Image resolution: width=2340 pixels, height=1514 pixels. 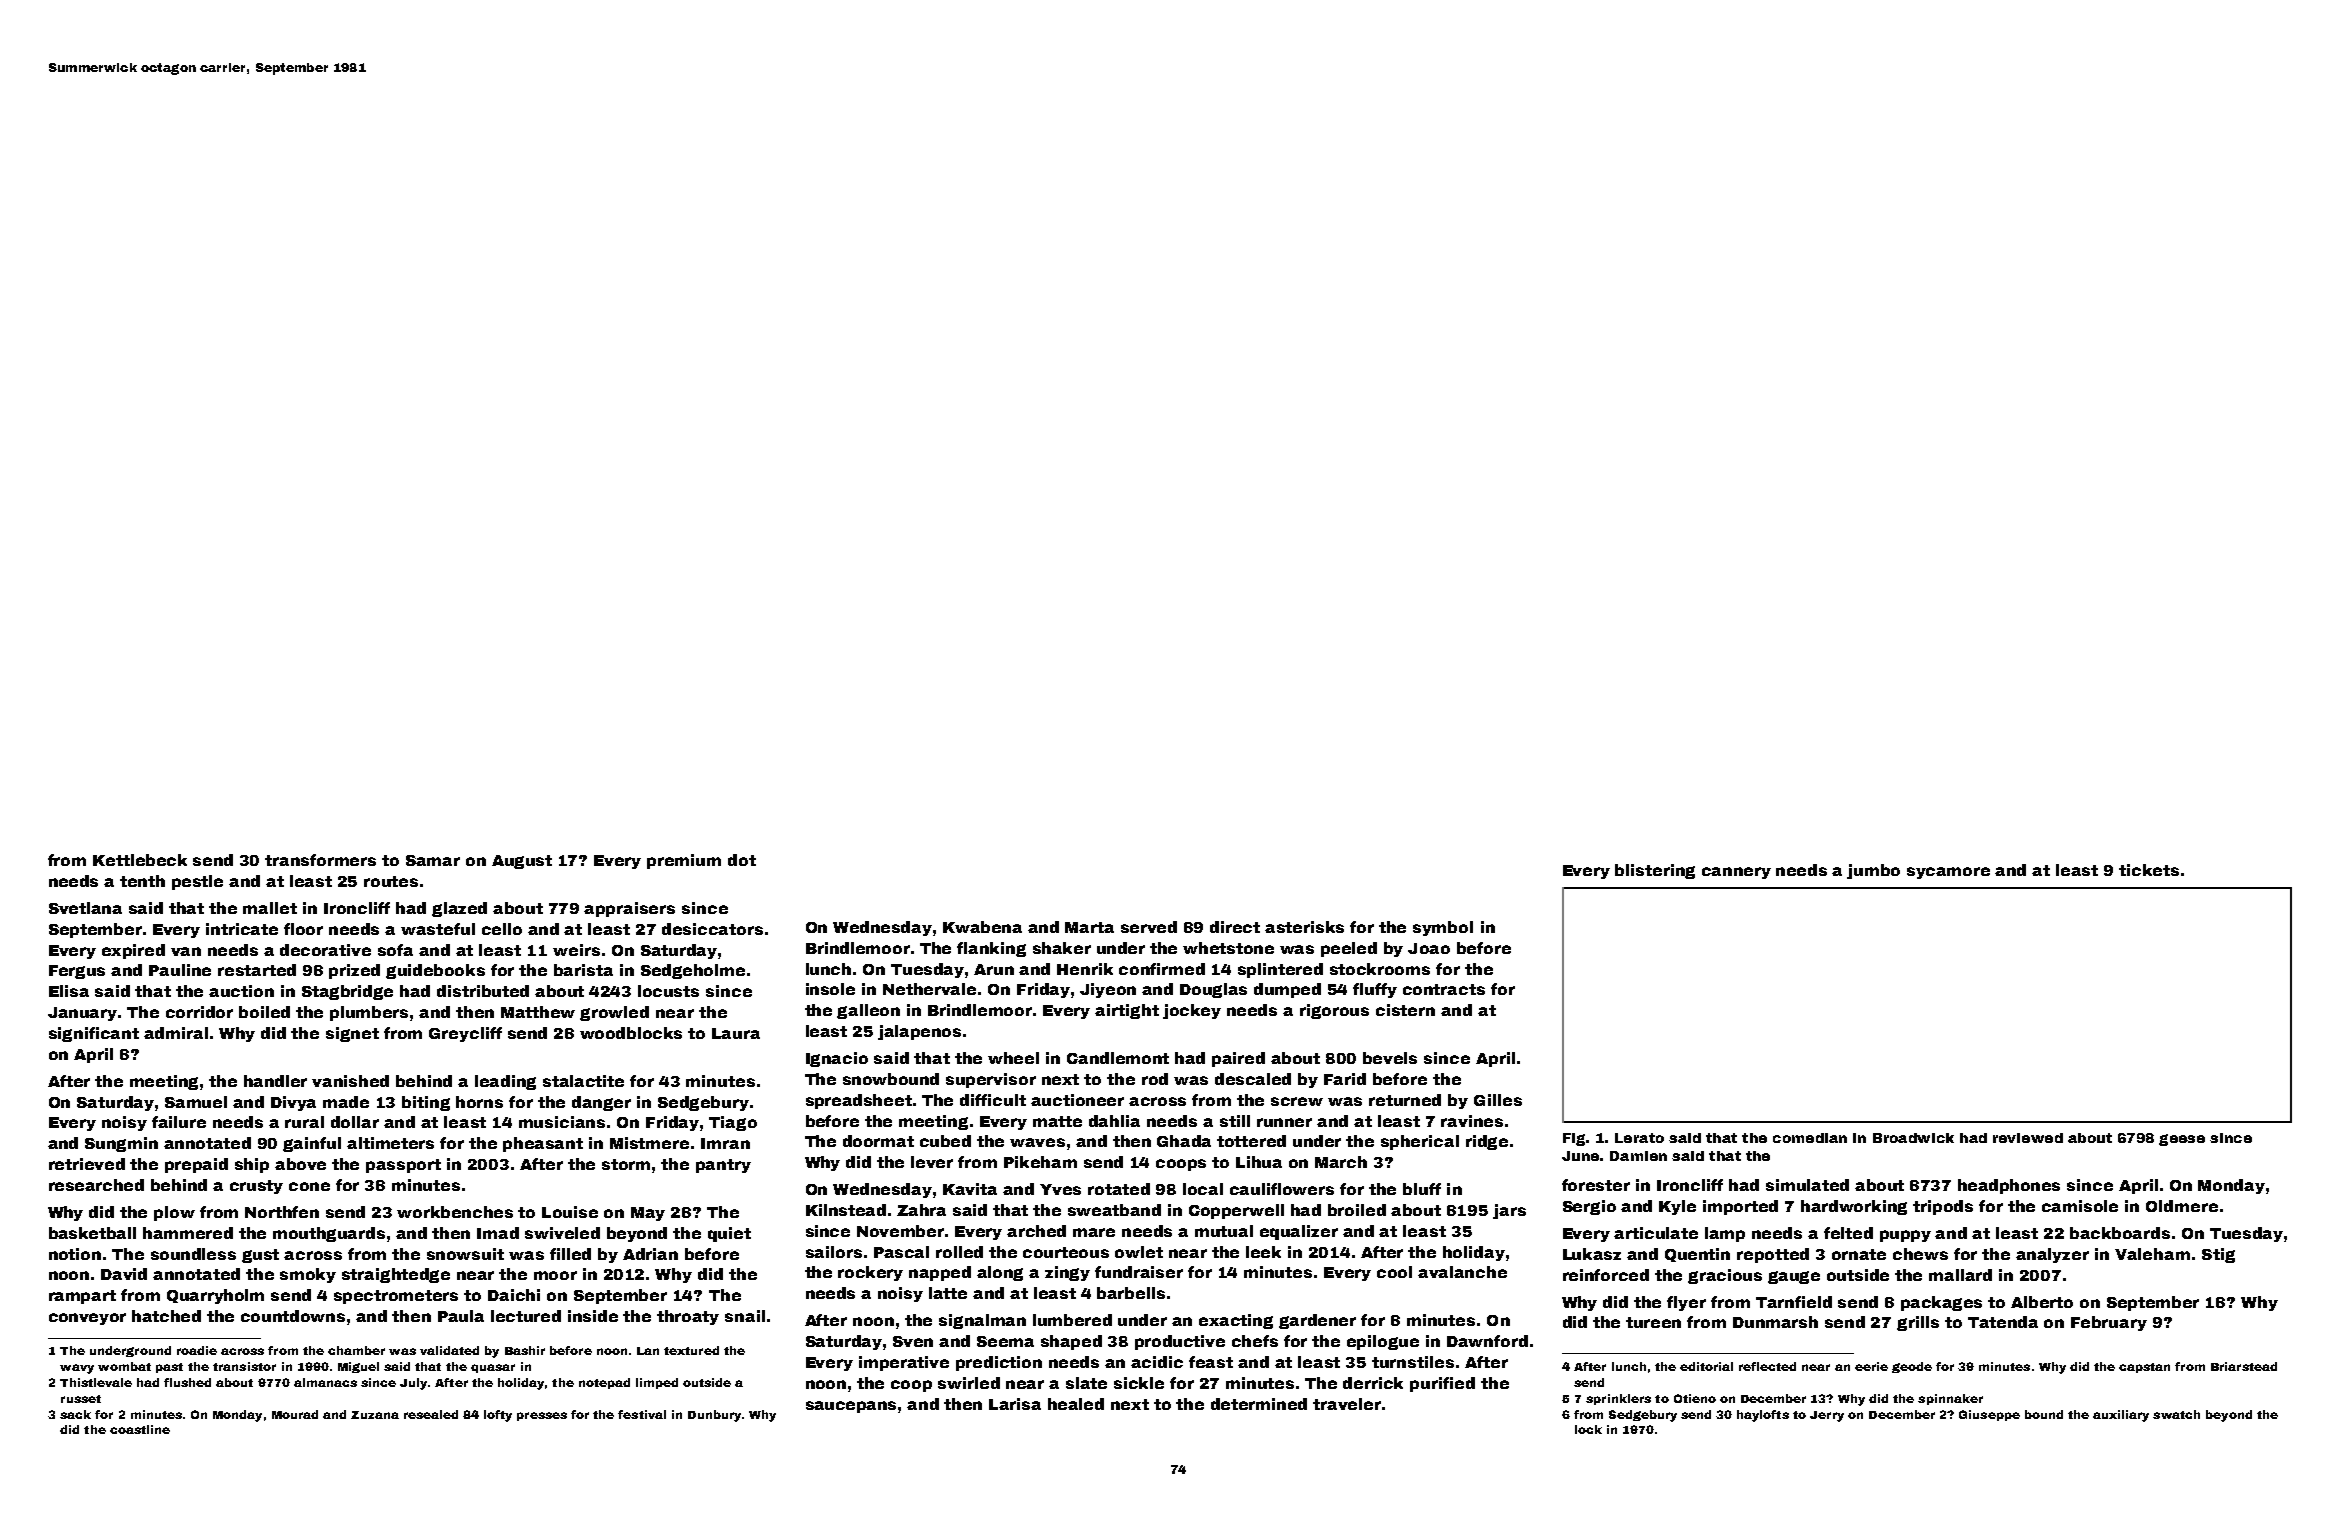 I want to click on coastline, so click(x=140, y=1429).
